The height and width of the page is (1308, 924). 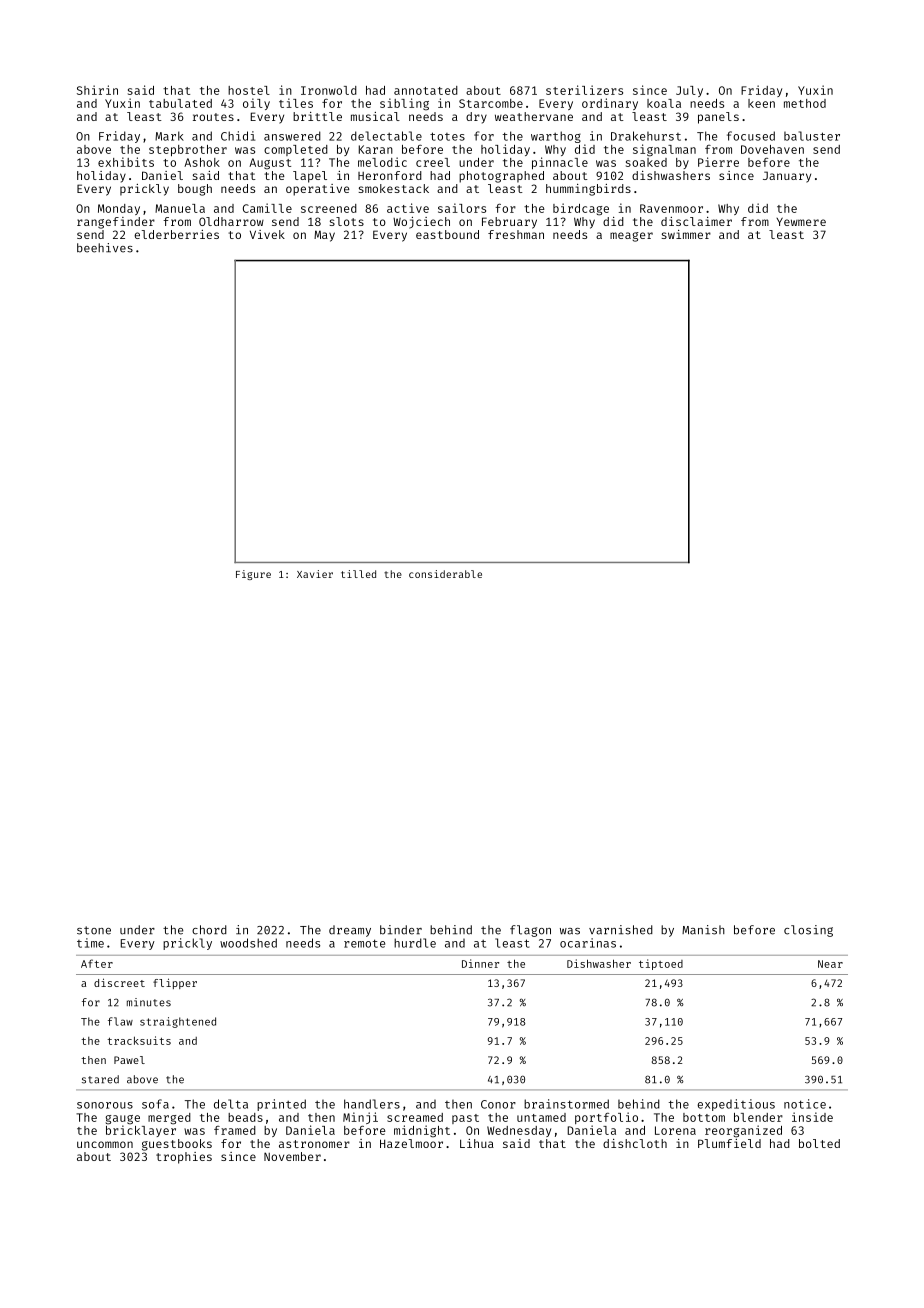 What do you see at coordinates (253, 575) in the page?
I see `Figure` at bounding box center [253, 575].
